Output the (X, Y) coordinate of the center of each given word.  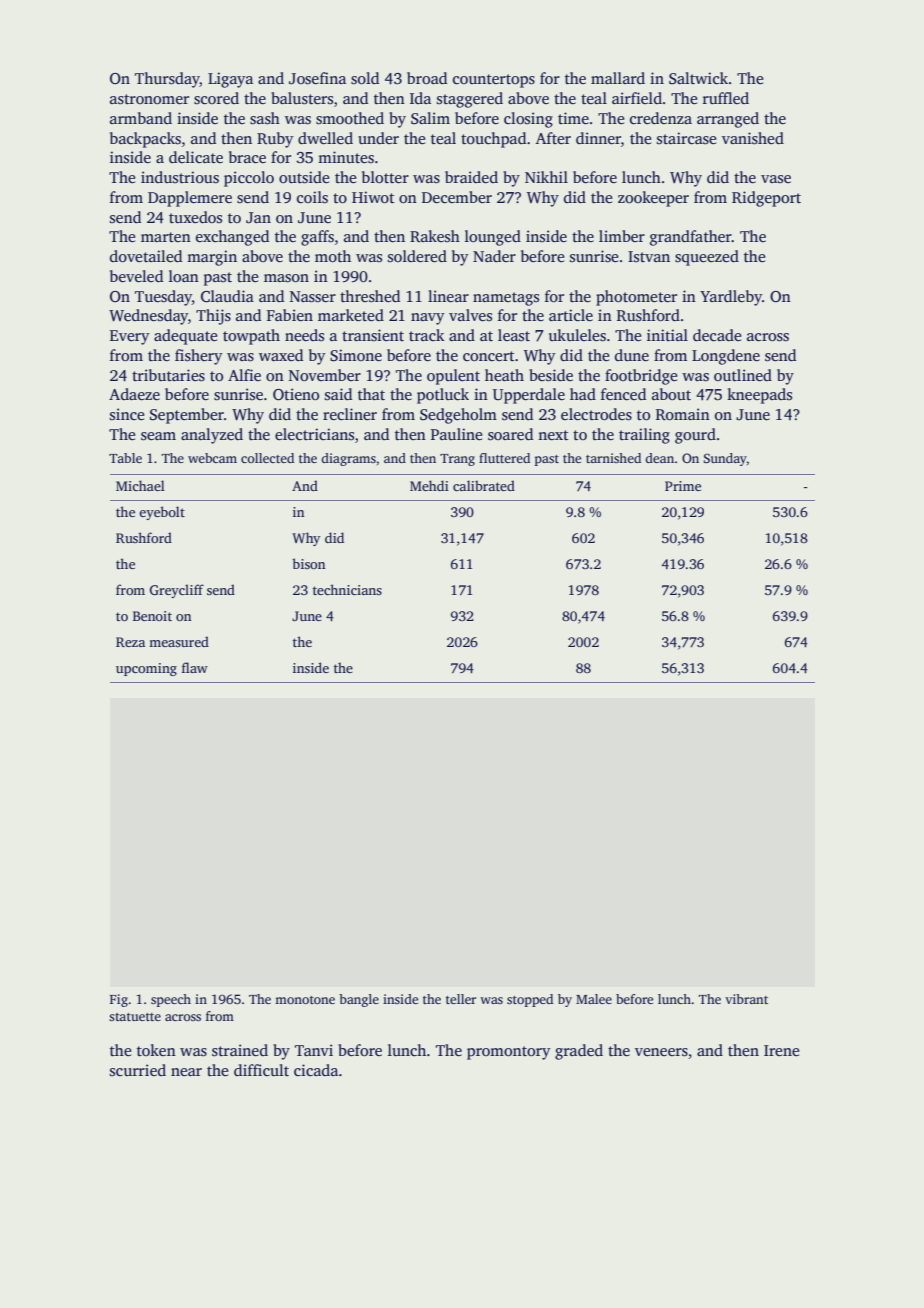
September (187, 416)
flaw (195, 667)
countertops (494, 81)
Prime (683, 486)
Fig (119, 1000)
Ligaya (230, 80)
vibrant (746, 999)
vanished (753, 138)
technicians (347, 589)
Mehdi (429, 485)
